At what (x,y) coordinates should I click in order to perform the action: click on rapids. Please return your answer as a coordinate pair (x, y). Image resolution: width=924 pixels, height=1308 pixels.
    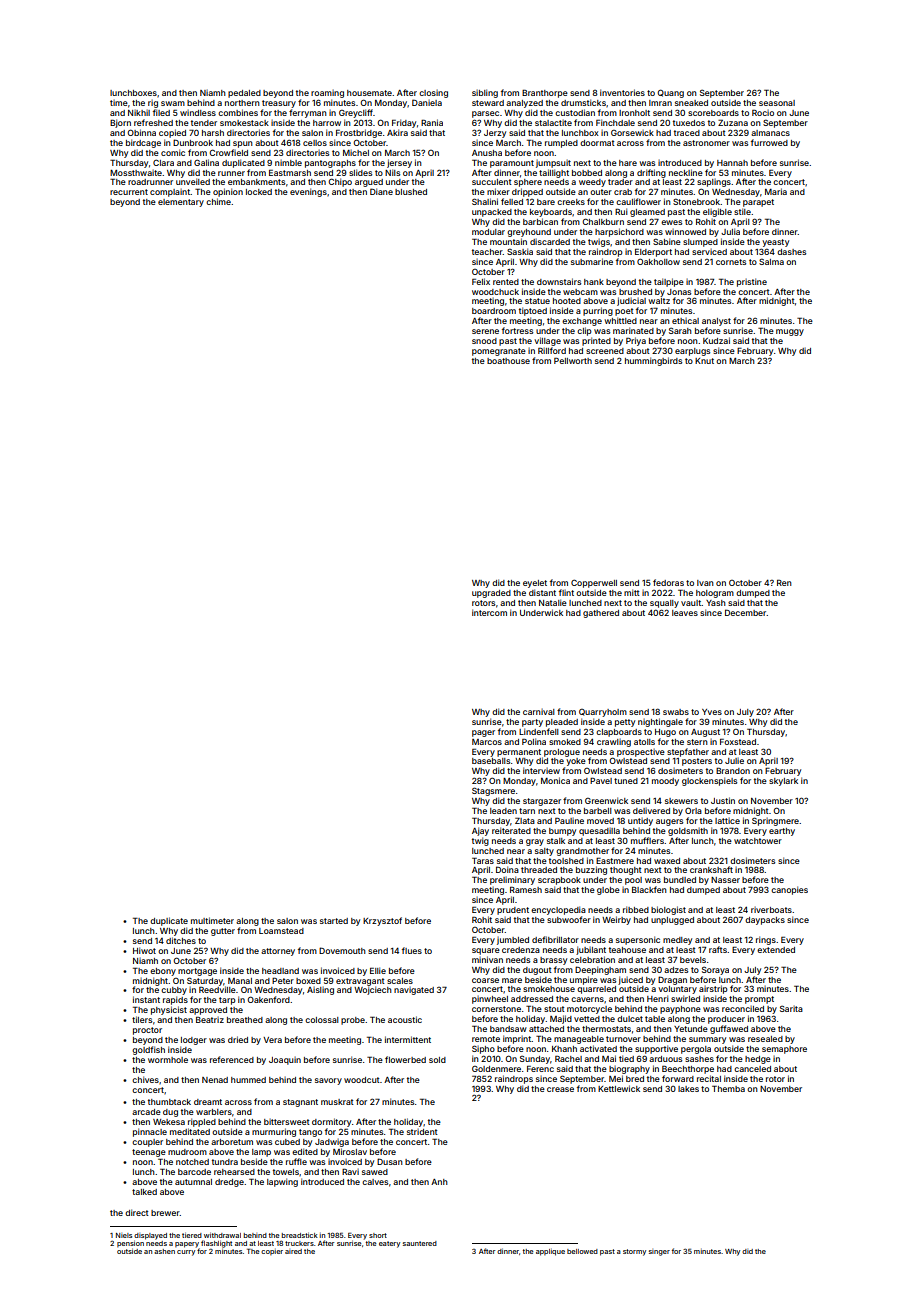
    Looking at the image, I should click on (175, 1000).
